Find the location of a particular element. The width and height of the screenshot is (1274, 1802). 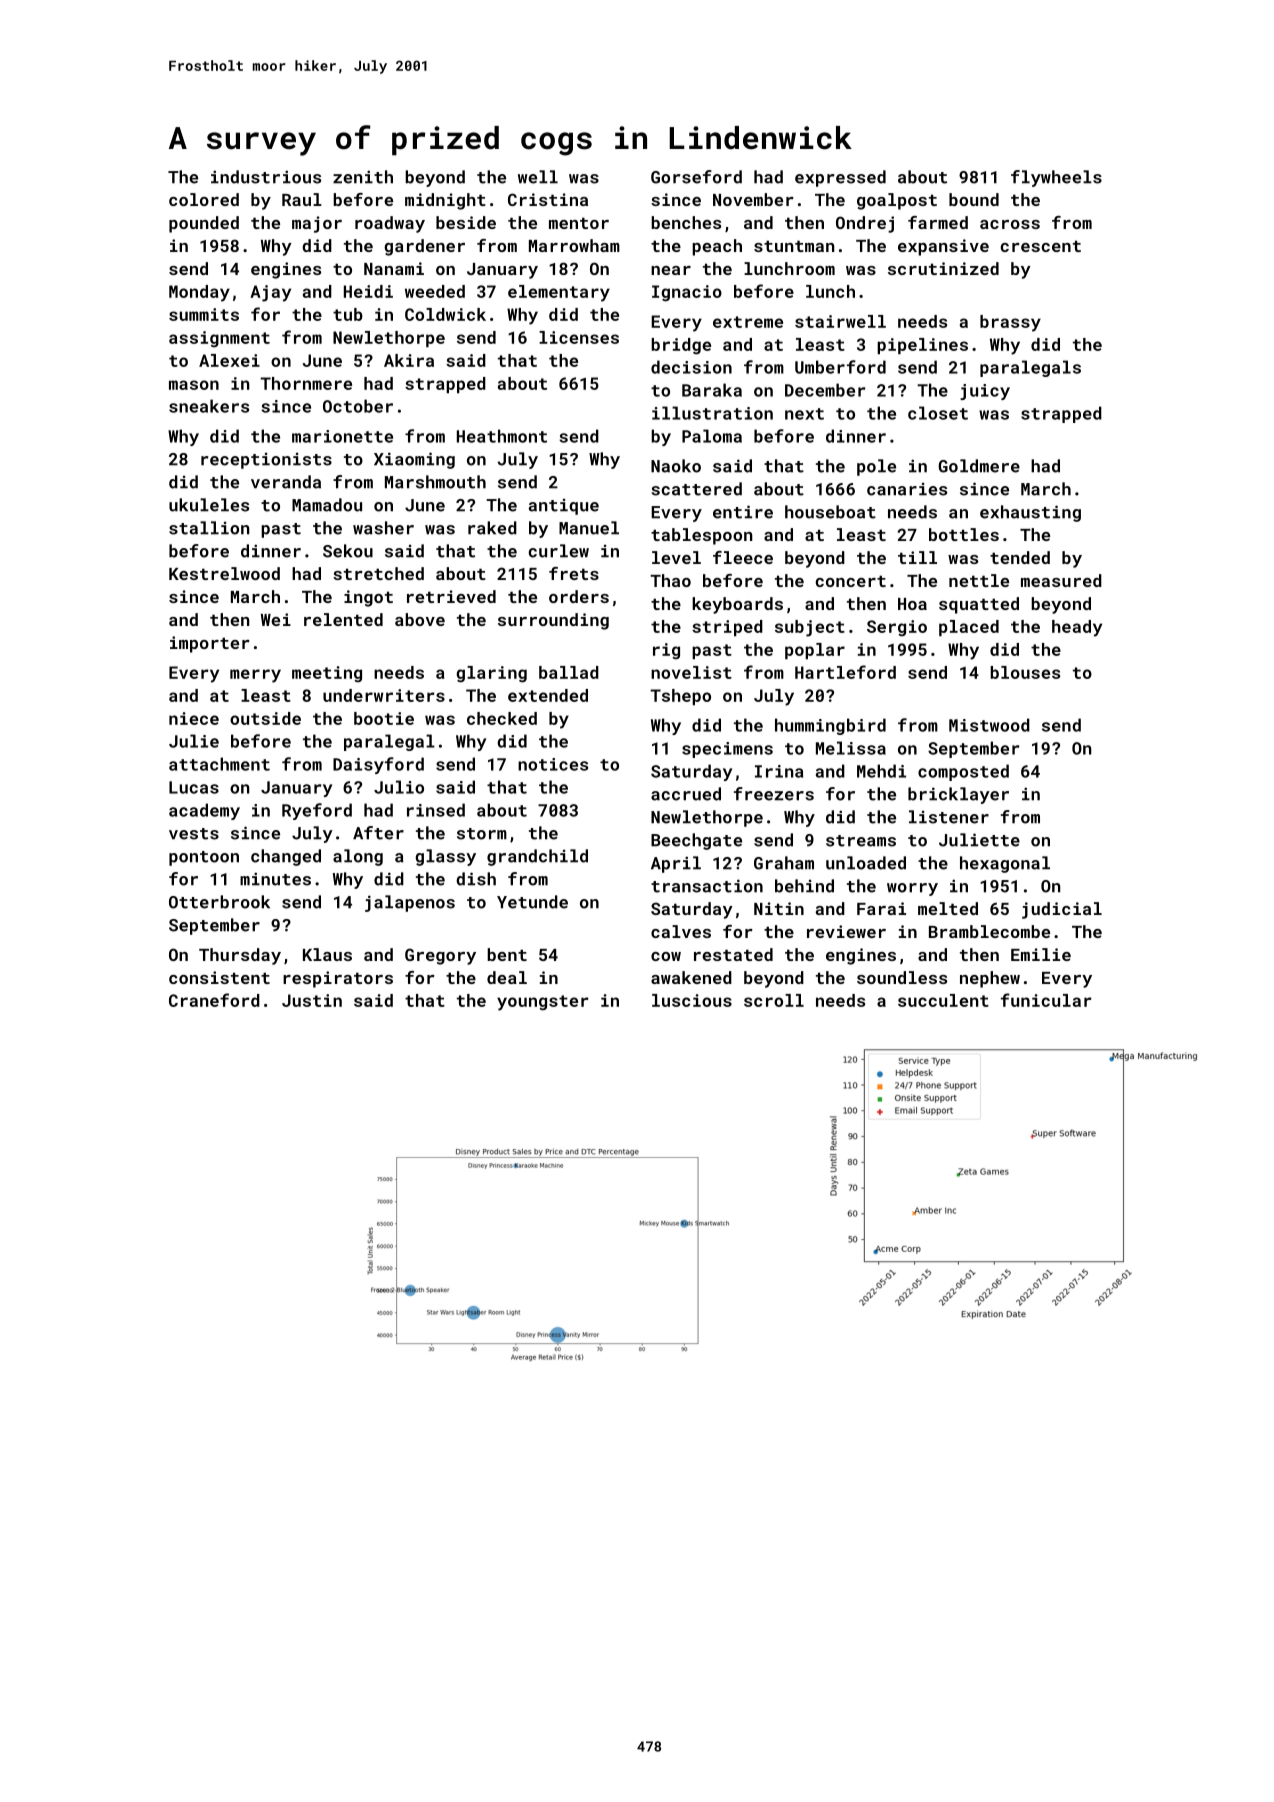

bricklayer is located at coordinates (958, 795).
